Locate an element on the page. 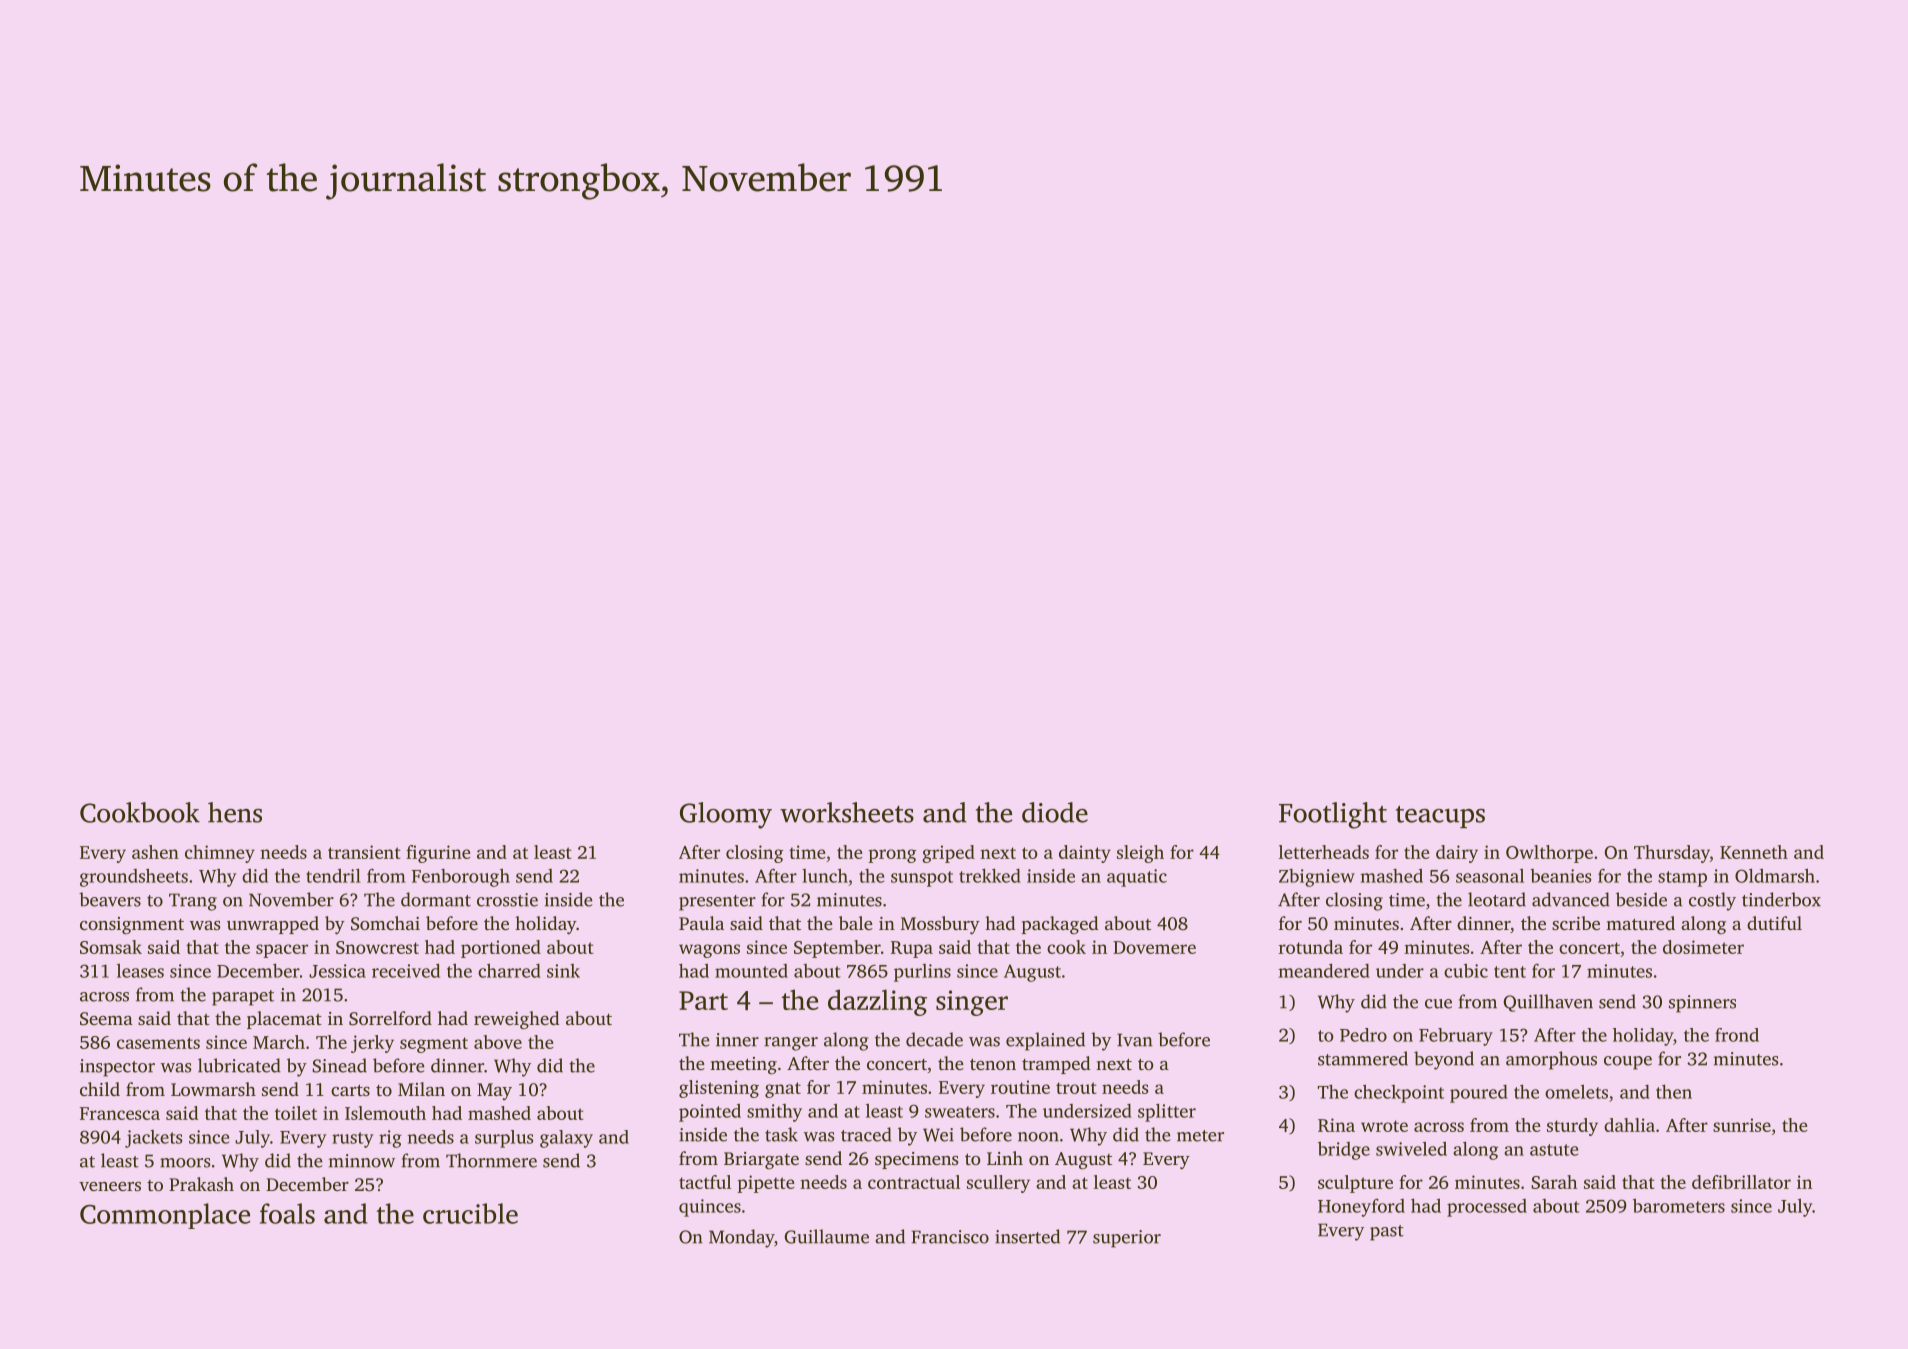 Image resolution: width=1908 pixels, height=1349 pixels. defibrillator is located at coordinates (1741, 1182).
